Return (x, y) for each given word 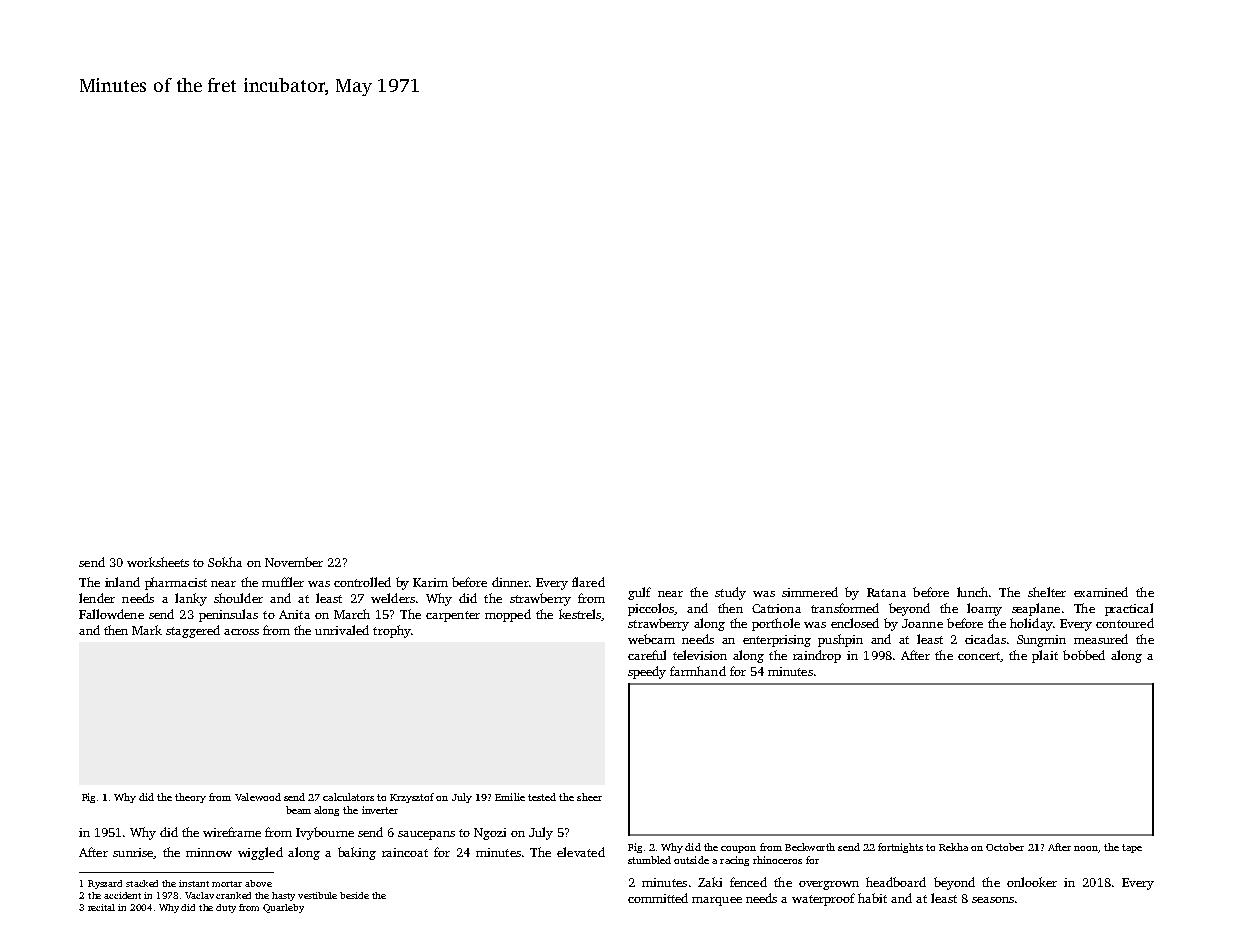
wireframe (232, 832)
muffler (283, 582)
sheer (589, 797)
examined (1101, 592)
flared (588, 582)
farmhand (698, 671)
